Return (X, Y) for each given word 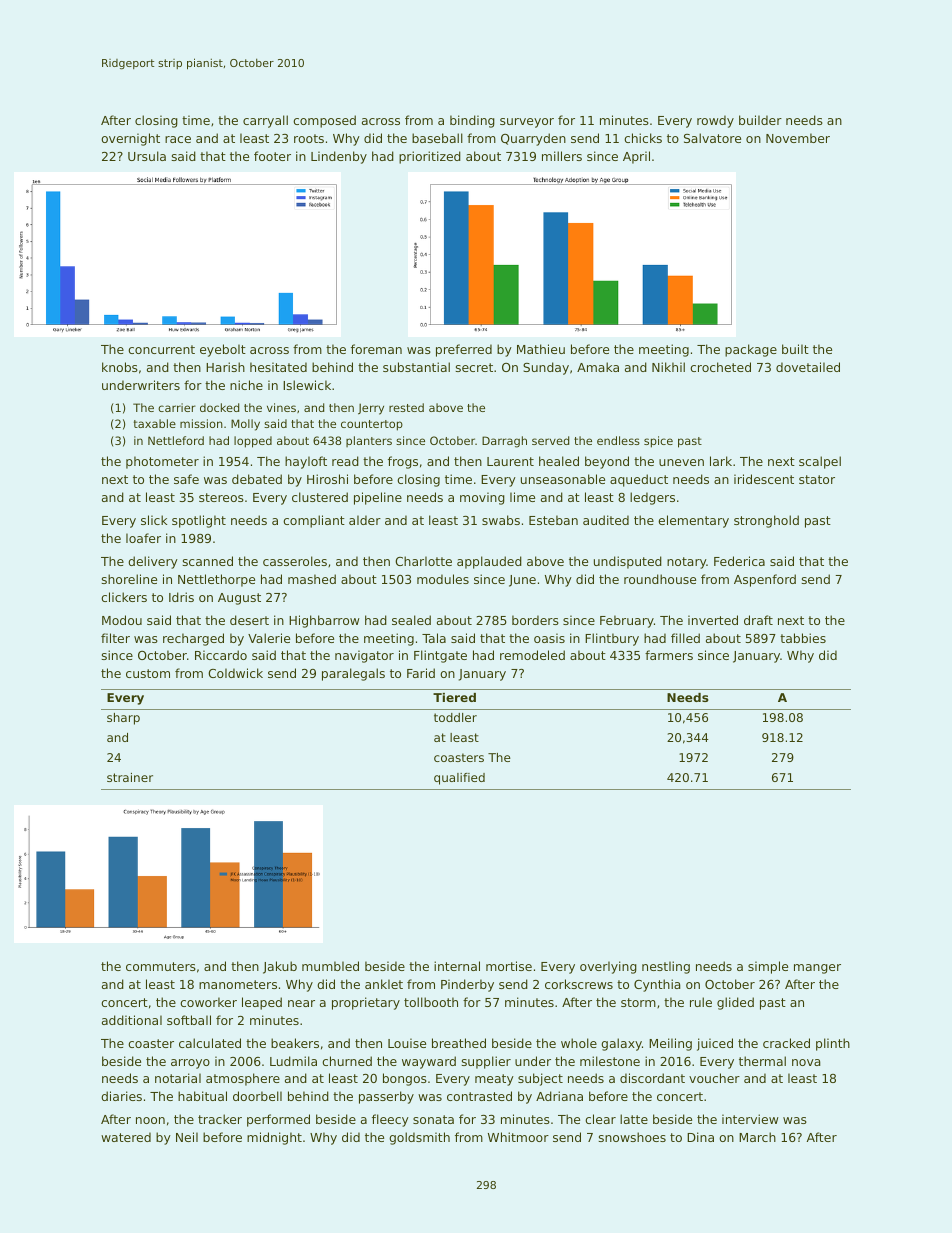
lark (721, 461)
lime (522, 497)
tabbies (803, 638)
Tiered (454, 697)
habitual (202, 1096)
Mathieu (541, 349)
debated (257, 479)
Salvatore (712, 138)
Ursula (147, 156)
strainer (130, 777)
